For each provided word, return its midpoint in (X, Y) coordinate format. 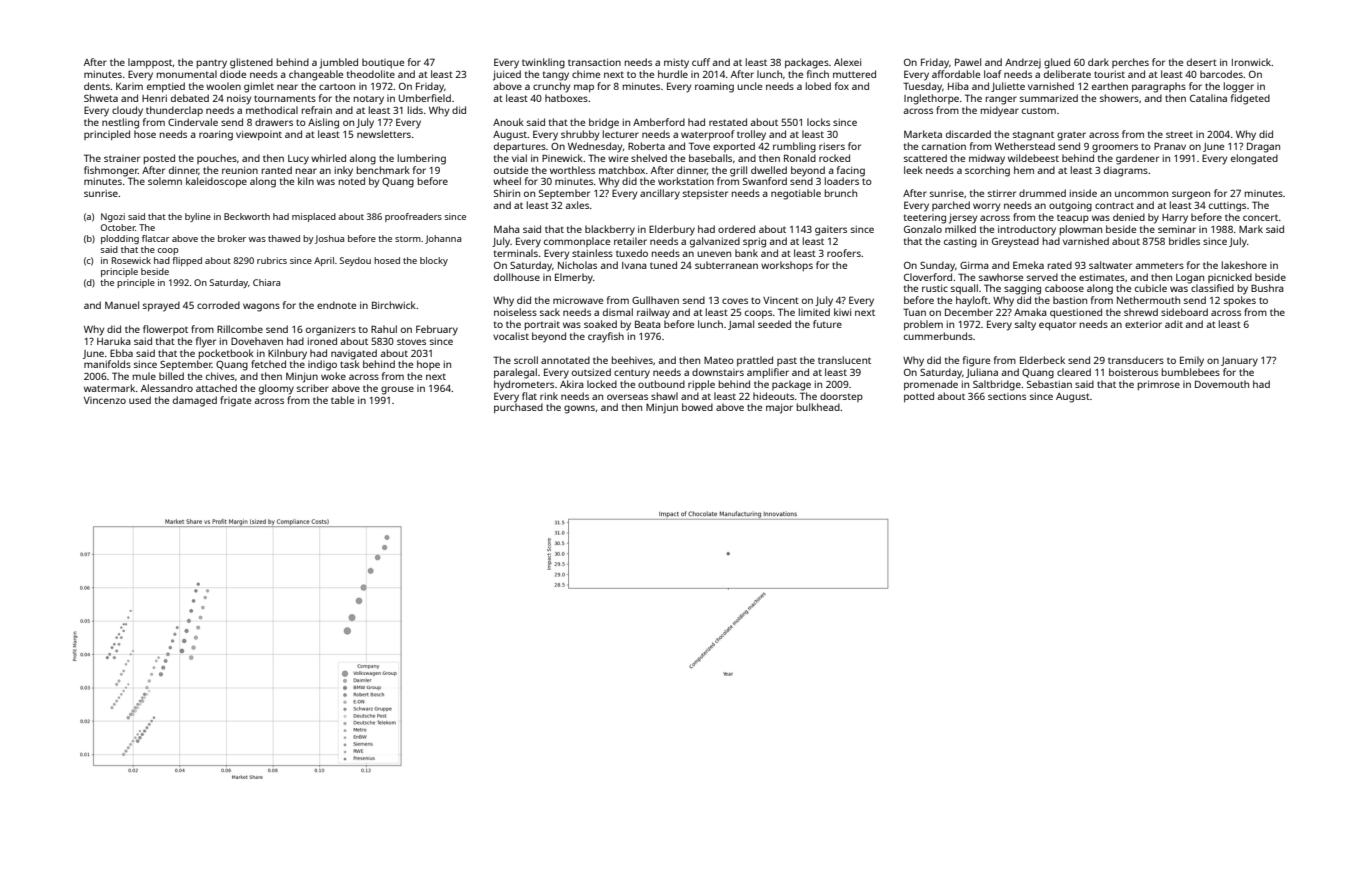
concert (1260, 217)
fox (842, 86)
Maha (507, 229)
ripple (701, 385)
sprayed (161, 306)
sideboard (1184, 312)
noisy (239, 100)
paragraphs (1159, 87)
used (140, 400)
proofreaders (413, 217)
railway (653, 313)
